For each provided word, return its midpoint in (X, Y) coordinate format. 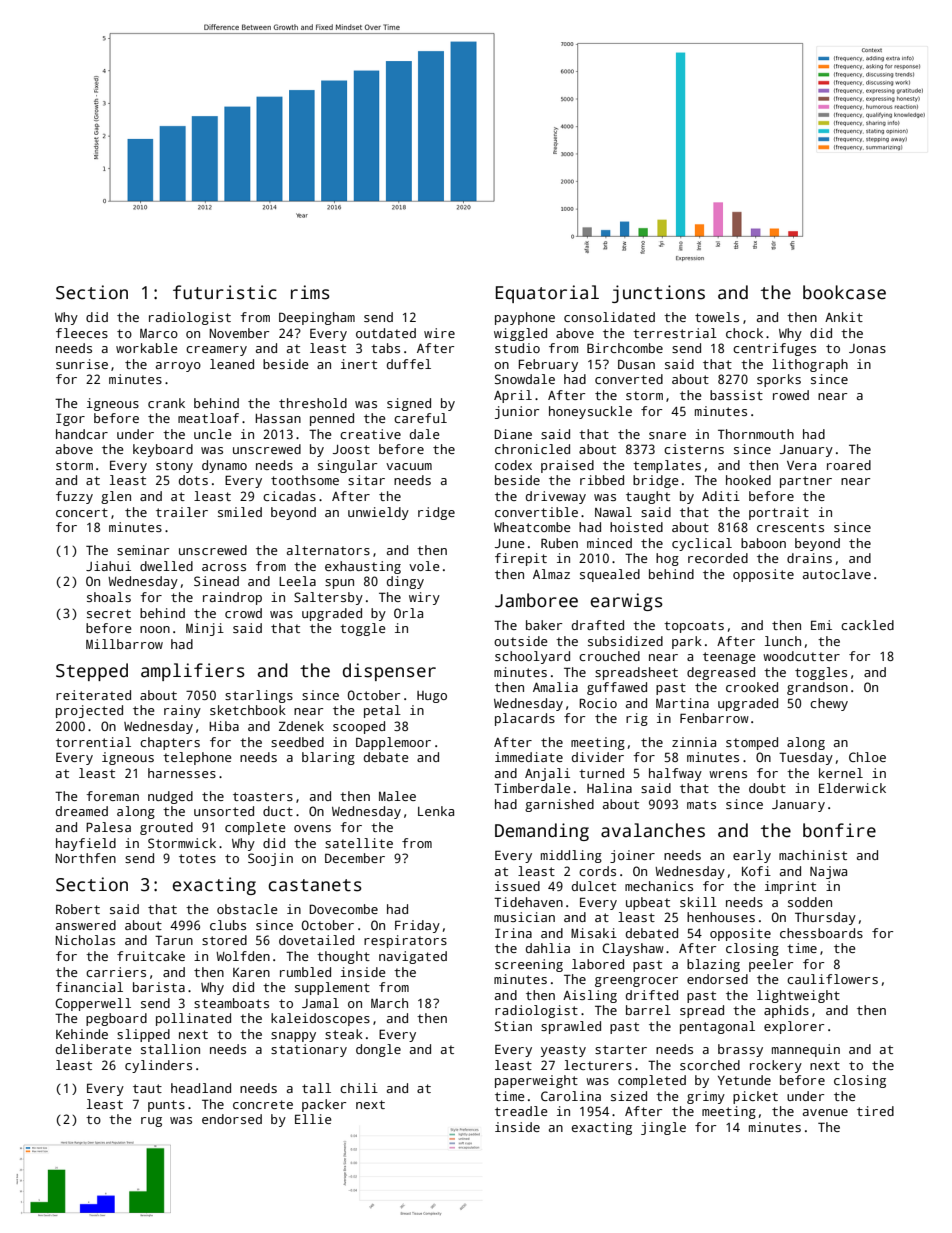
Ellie (313, 1119)
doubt (767, 788)
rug (151, 1122)
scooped (359, 727)
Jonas (867, 348)
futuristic (225, 292)
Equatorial (547, 294)
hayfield (86, 844)
